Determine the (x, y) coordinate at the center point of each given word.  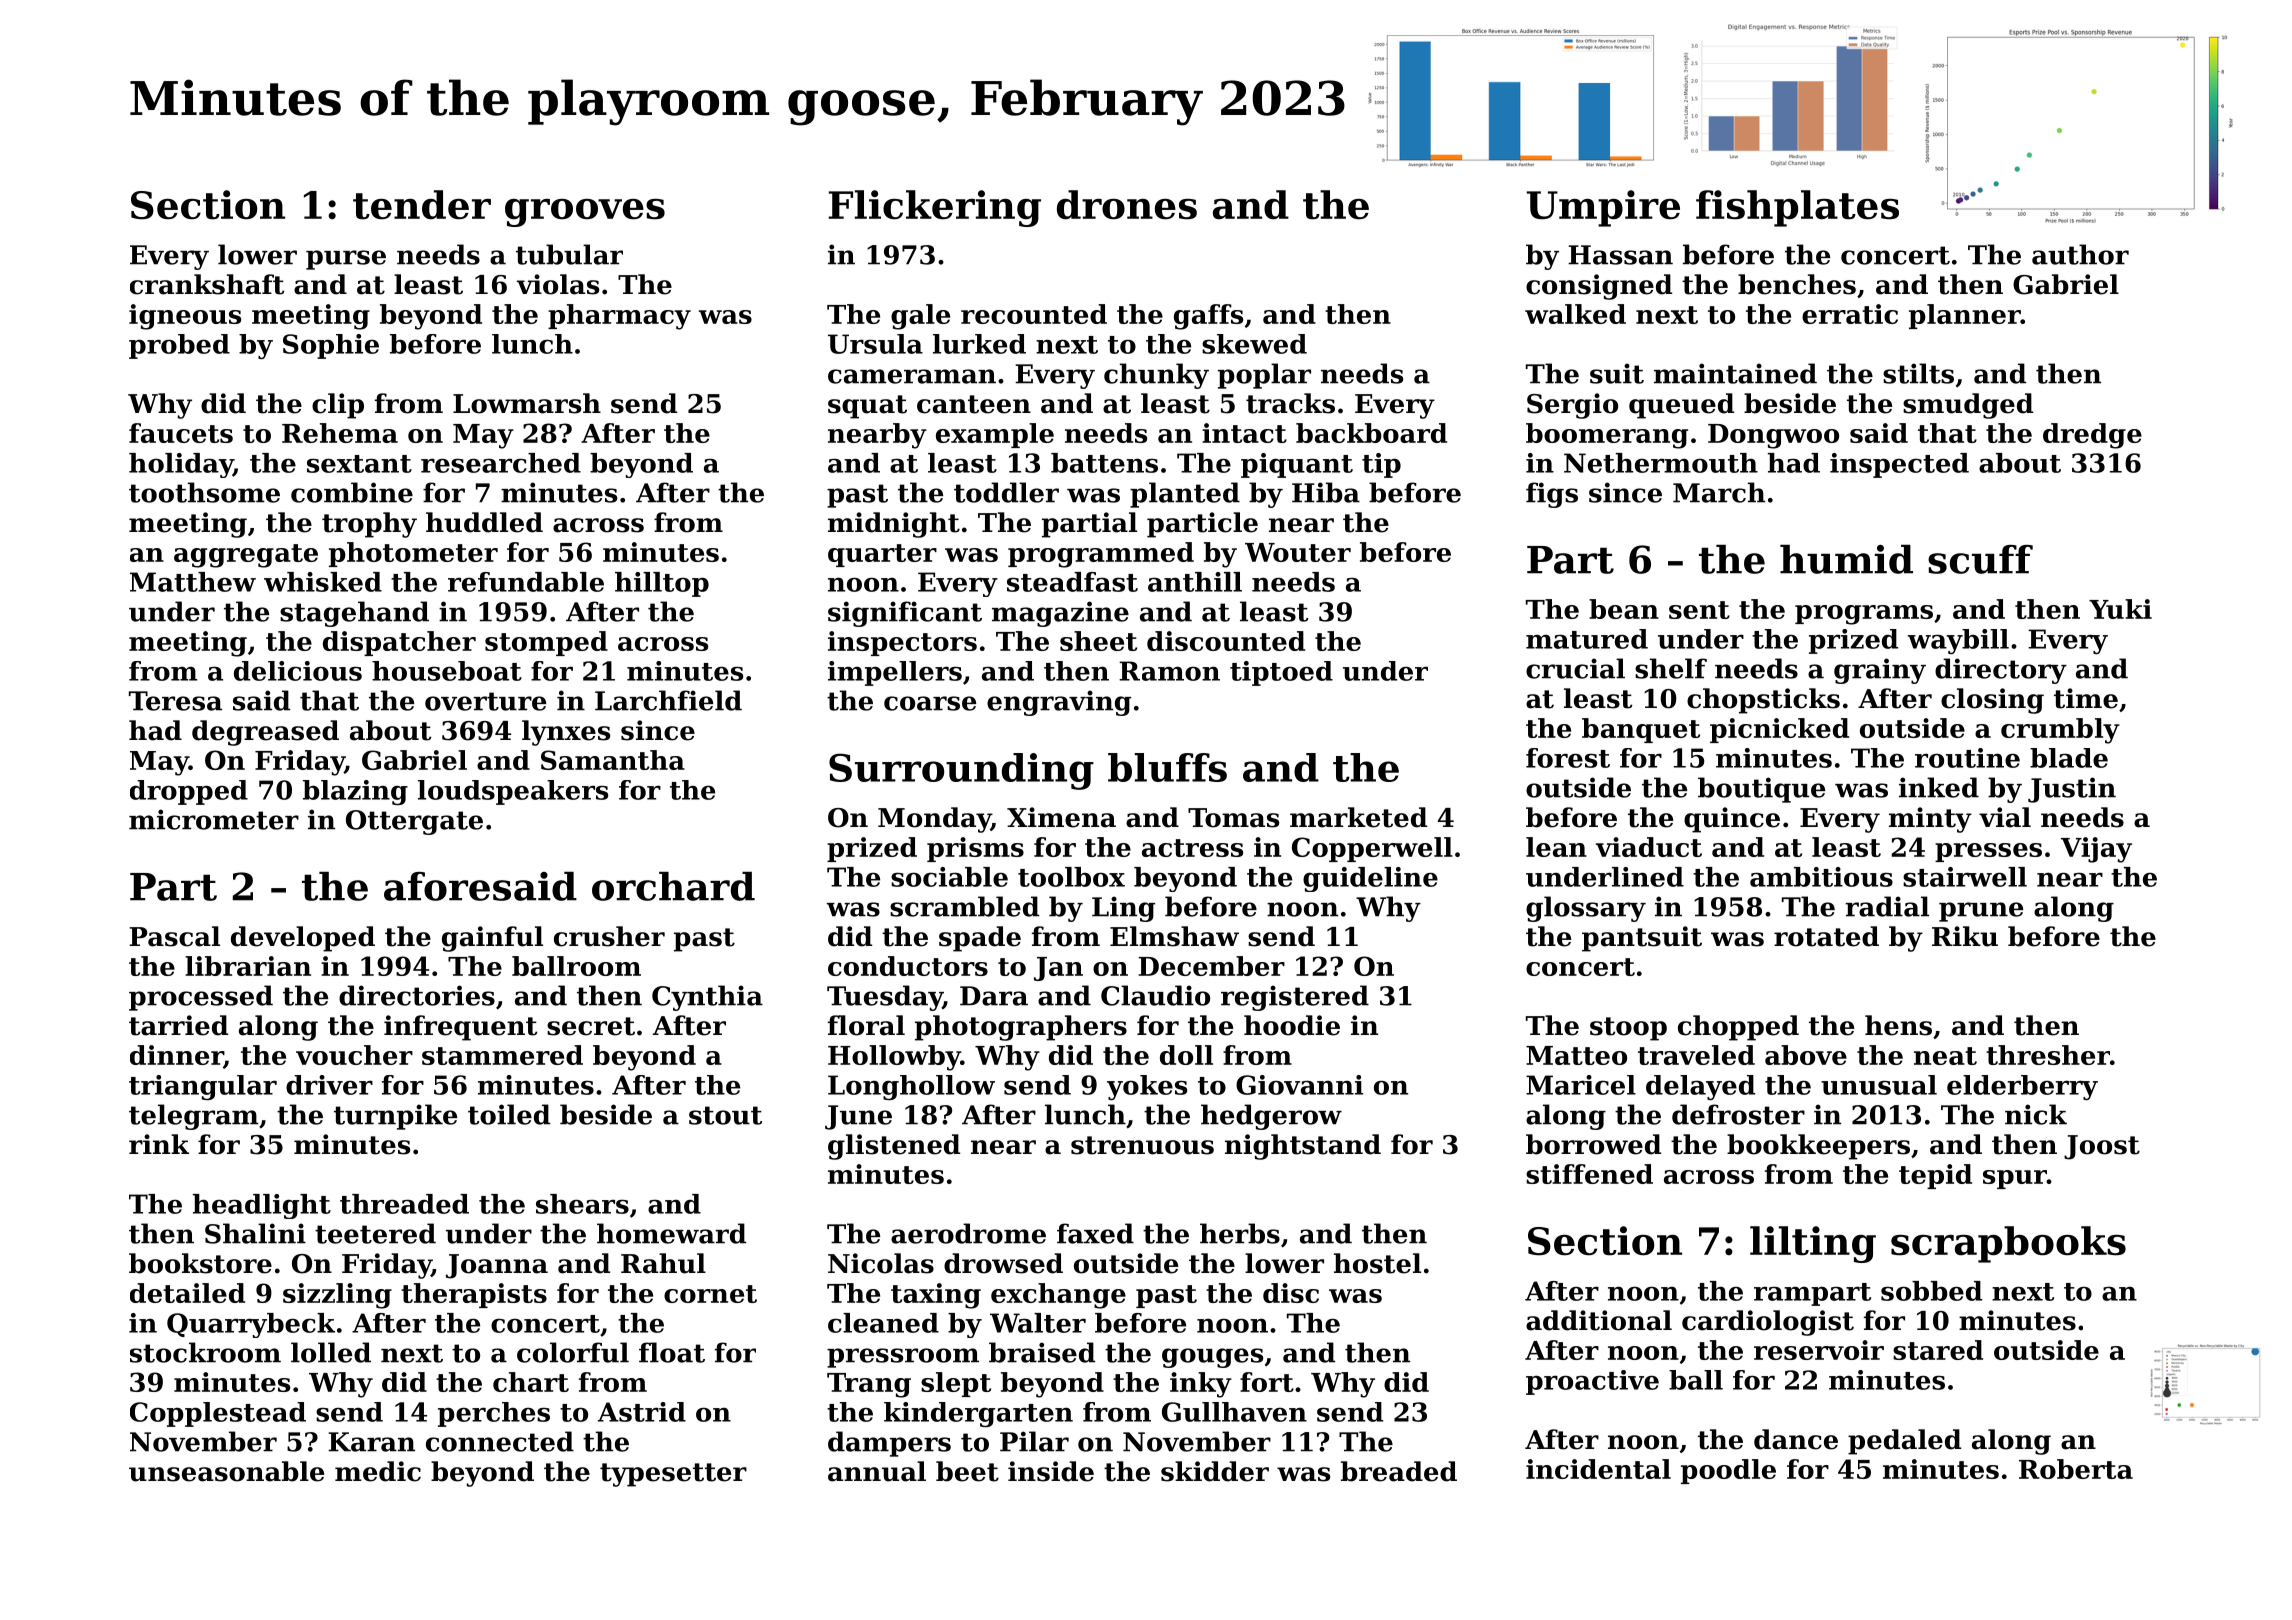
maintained (1735, 373)
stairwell (1965, 877)
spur (2015, 1179)
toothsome (204, 492)
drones (1127, 205)
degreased (265, 733)
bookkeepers (1818, 1147)
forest (1568, 758)
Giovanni (1299, 1085)
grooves (585, 213)
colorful (573, 1352)
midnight (894, 525)
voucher (354, 1055)
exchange (1058, 1296)
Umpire (1603, 208)
